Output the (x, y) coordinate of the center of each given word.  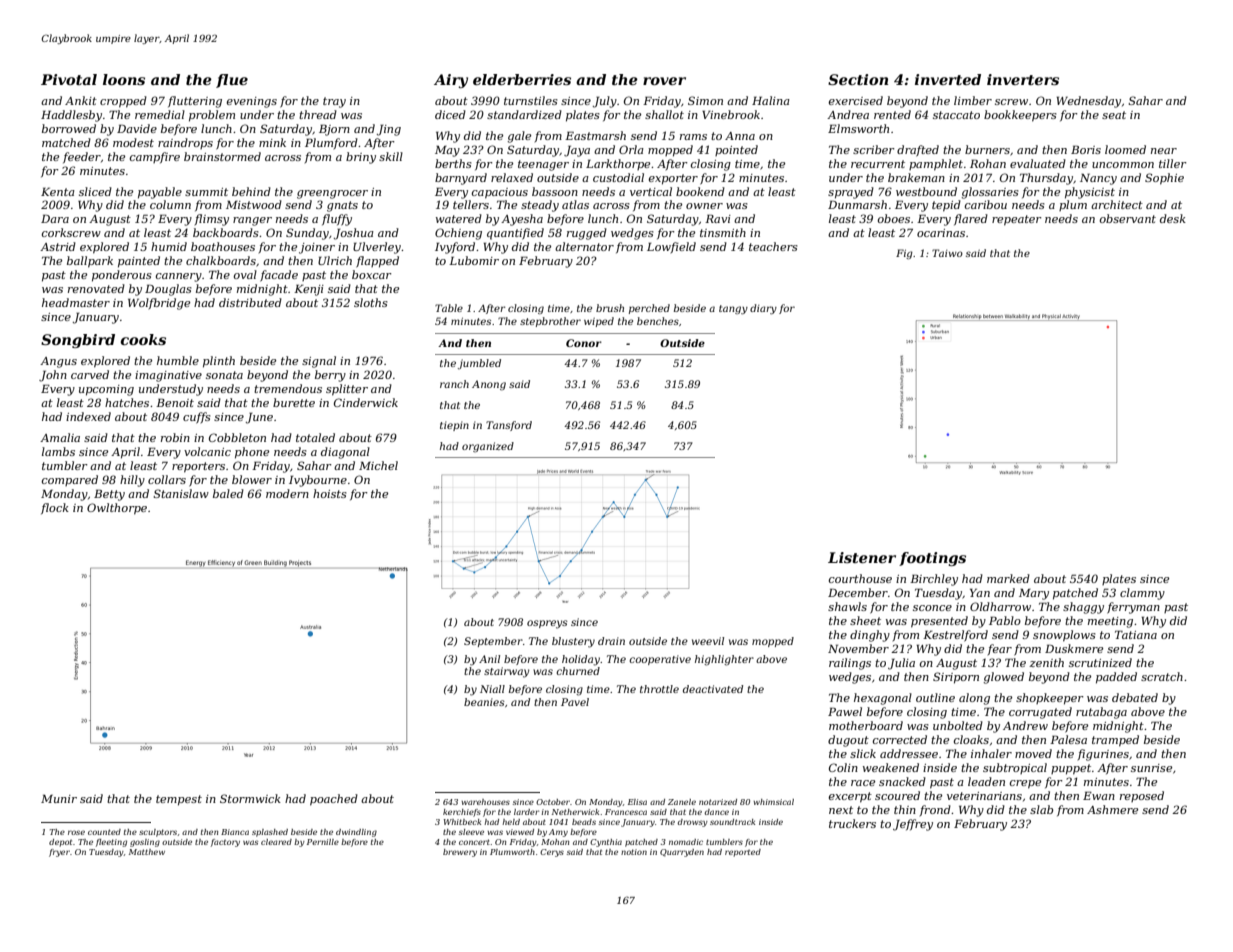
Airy (451, 81)
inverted (948, 79)
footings (932, 559)
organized (488, 447)
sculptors (158, 833)
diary (763, 309)
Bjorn (334, 130)
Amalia (60, 437)
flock (55, 508)
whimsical (774, 802)
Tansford (509, 426)
